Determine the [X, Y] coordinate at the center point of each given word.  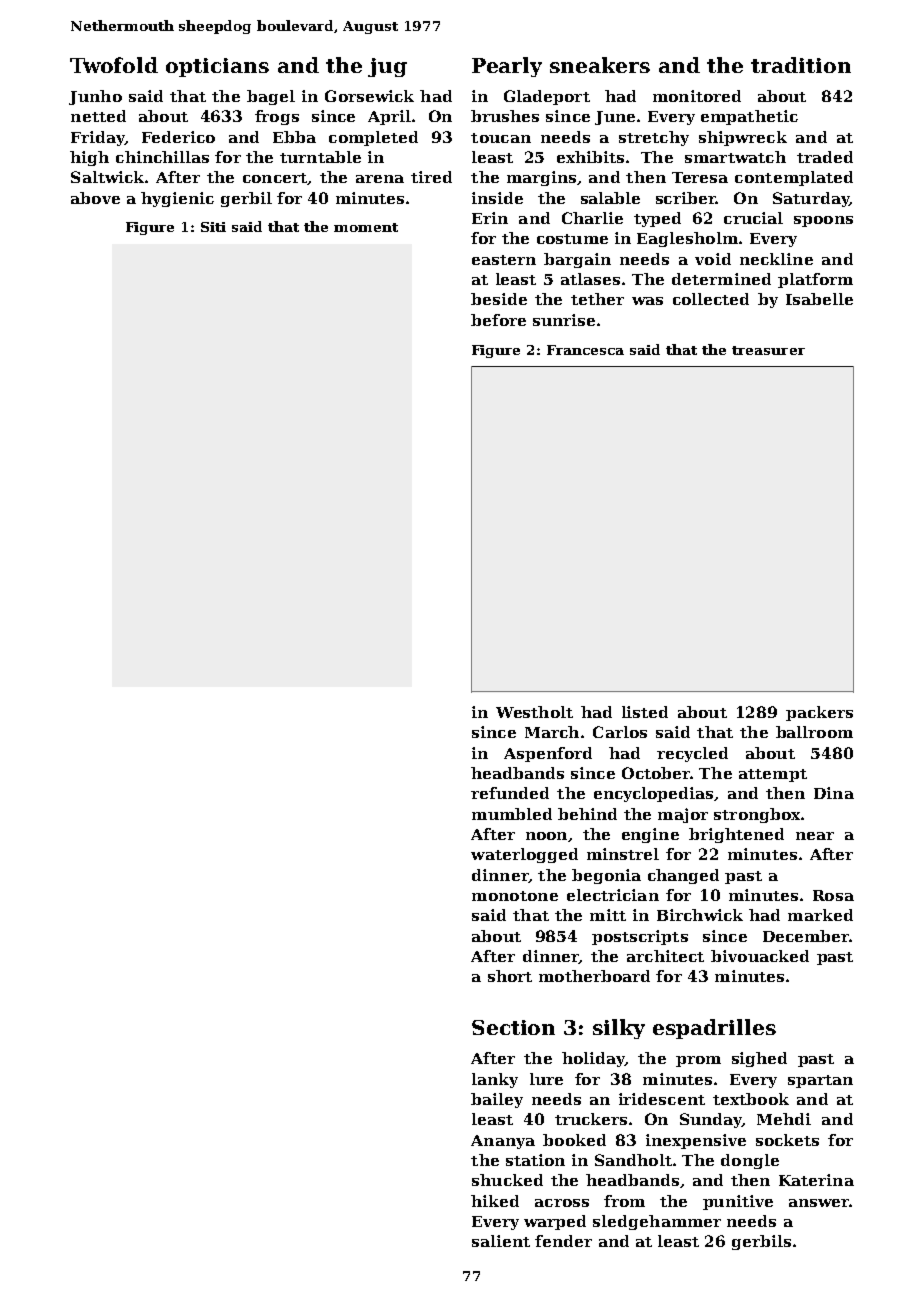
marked [820, 915]
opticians [217, 67]
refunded [510, 793]
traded [825, 157]
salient [501, 1241]
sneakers [600, 65]
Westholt [534, 712]
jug [387, 67]
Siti [213, 227]
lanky [495, 1080]
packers [819, 713]
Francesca [585, 350]
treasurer [768, 350]
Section [513, 1027]
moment [366, 227]
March [552, 732]
